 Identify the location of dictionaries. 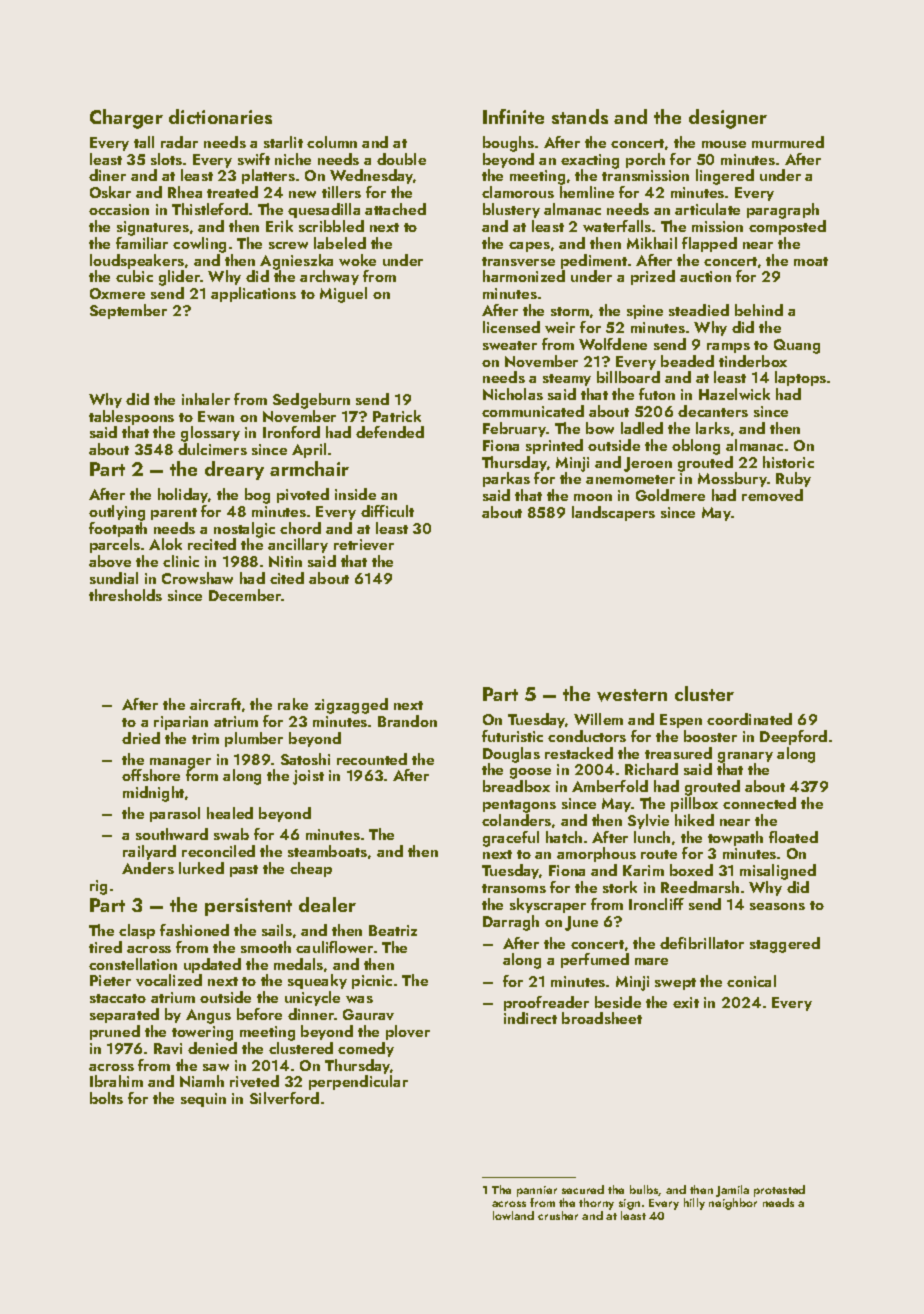
(220, 116).
